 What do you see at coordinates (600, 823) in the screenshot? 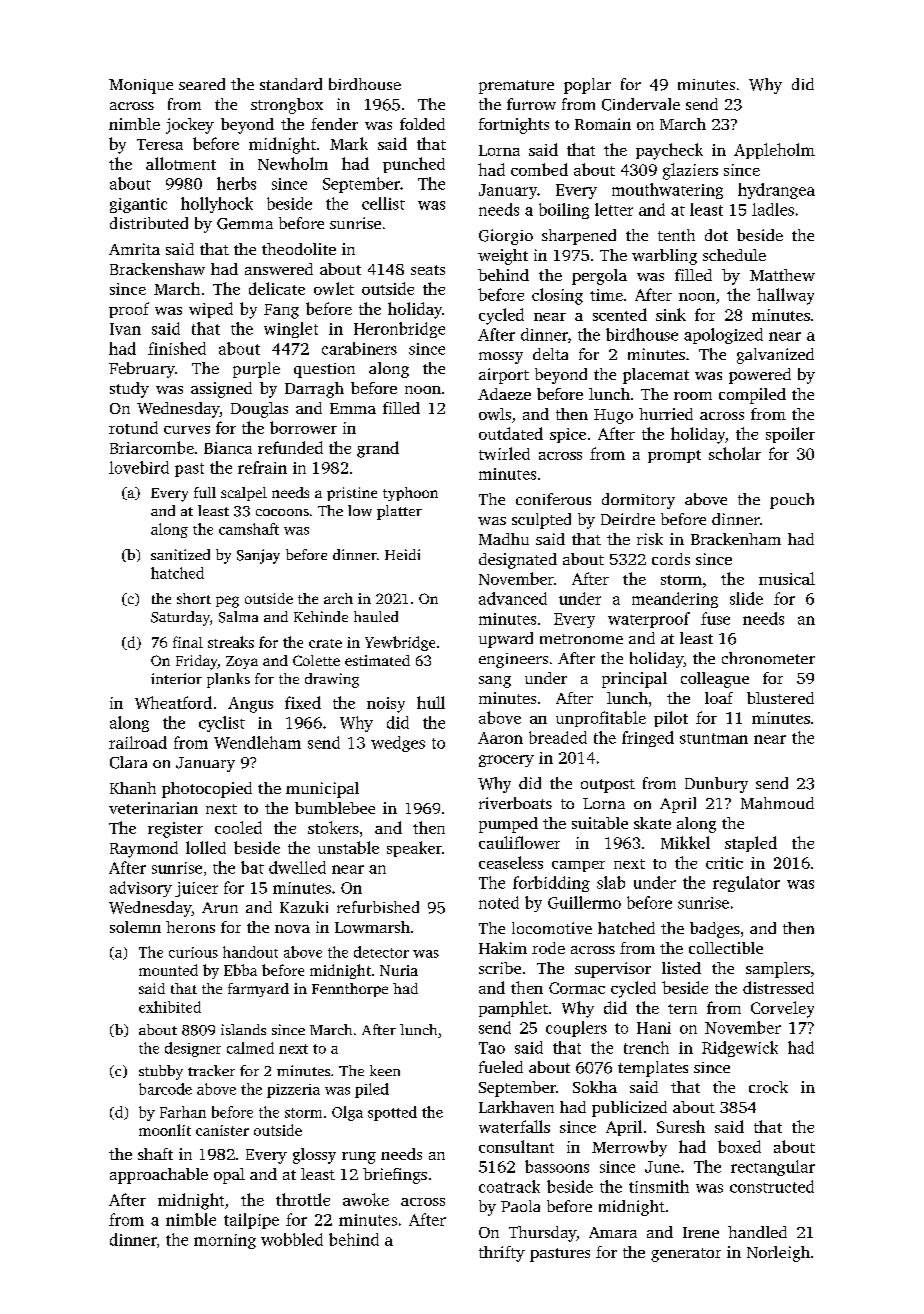
I see `suitable` at bounding box center [600, 823].
